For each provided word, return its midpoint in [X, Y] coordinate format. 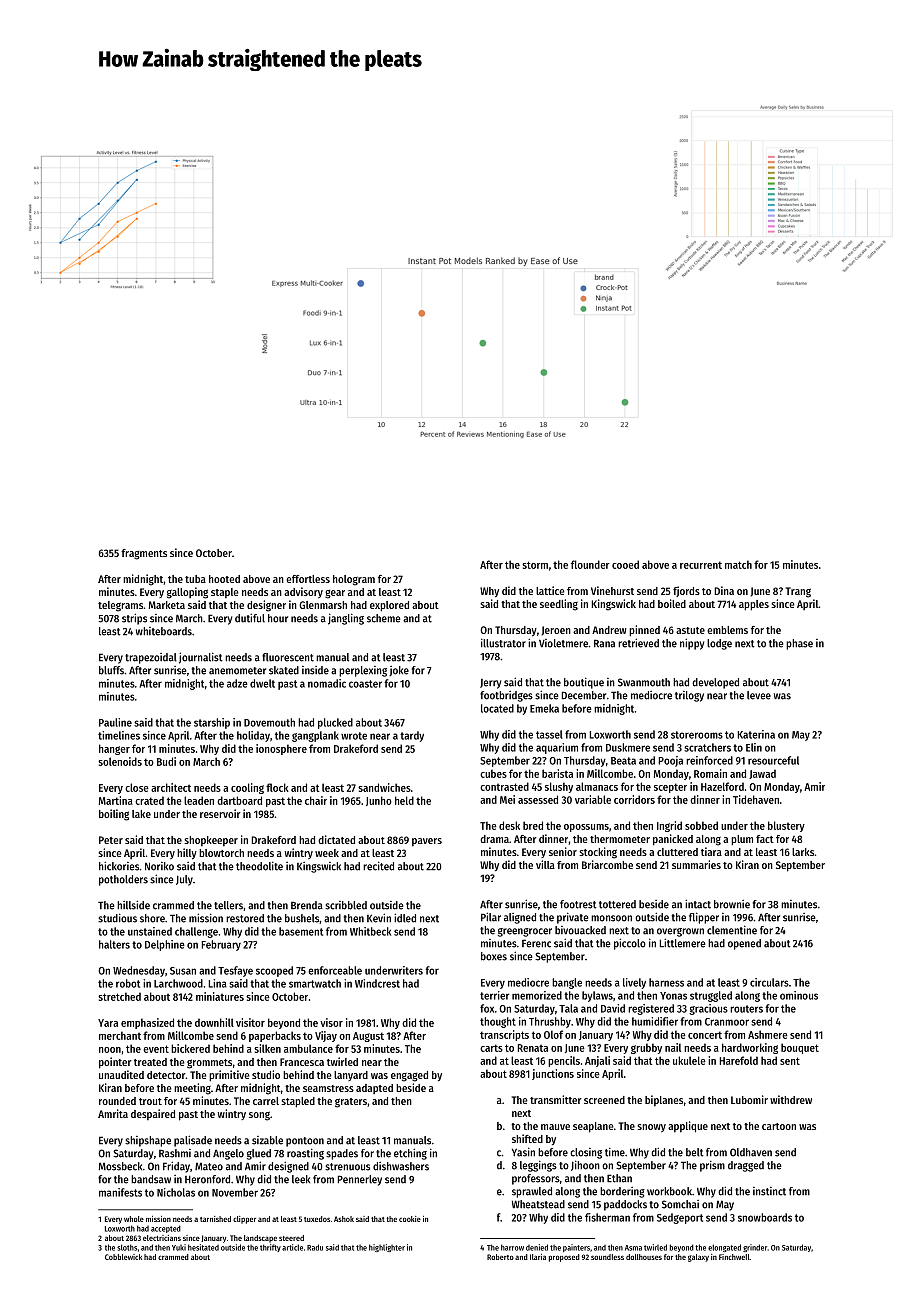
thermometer [620, 839]
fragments [144, 554]
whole [134, 1219]
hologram [354, 580]
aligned [520, 918]
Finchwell [734, 1257]
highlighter [387, 1248]
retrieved [638, 643]
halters [114, 944]
